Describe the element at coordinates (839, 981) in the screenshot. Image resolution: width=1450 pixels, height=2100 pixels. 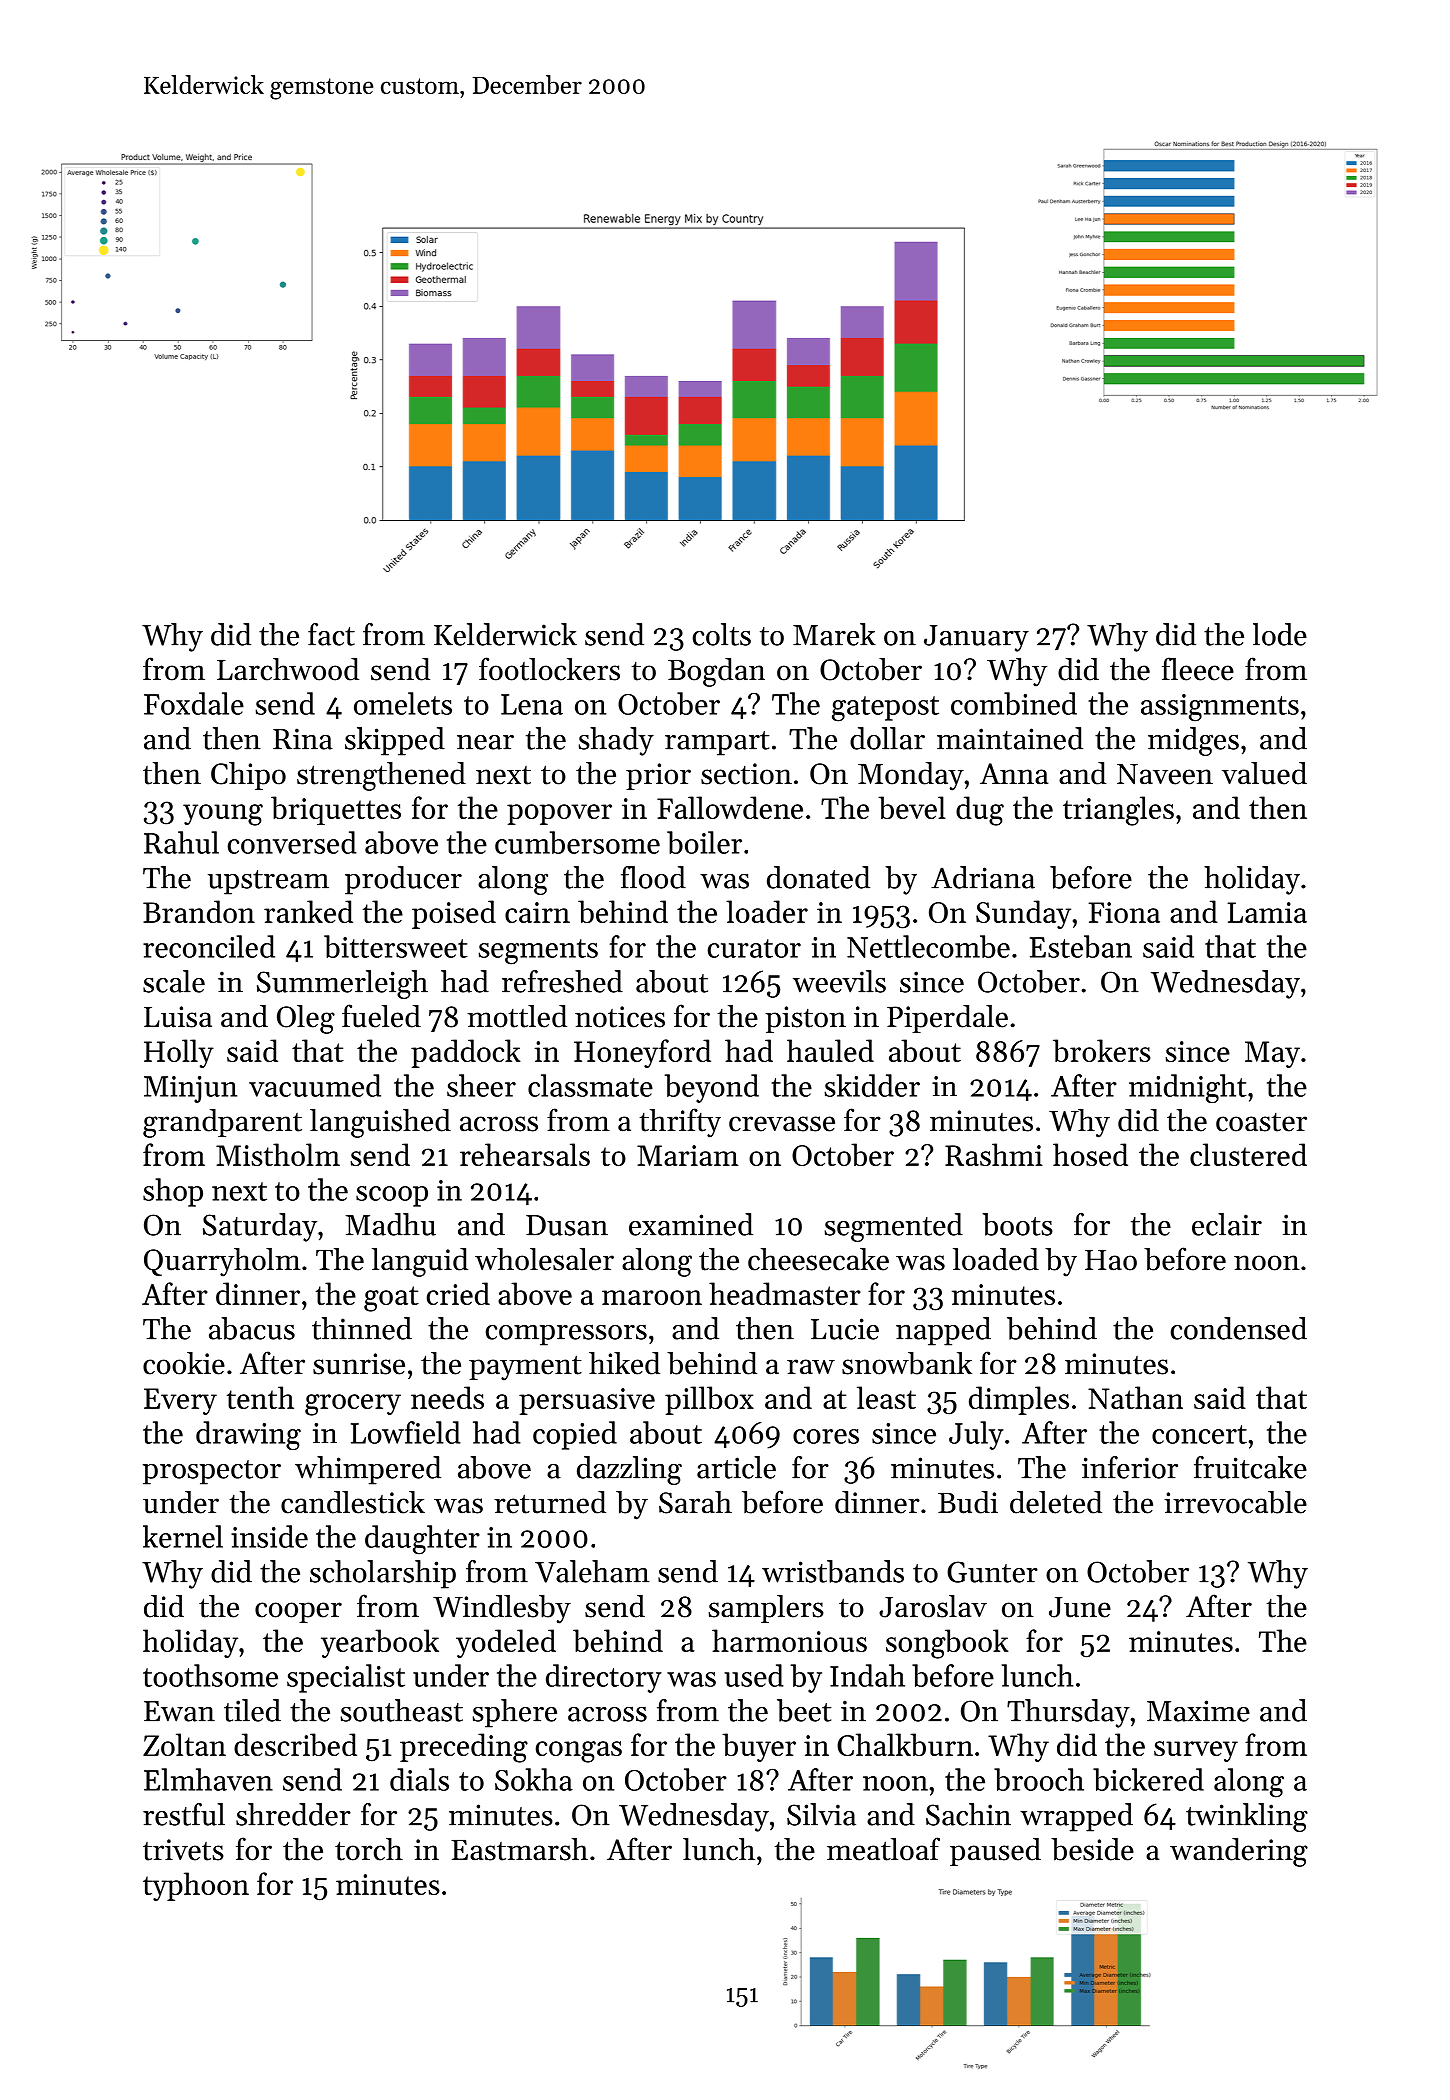
I see `weevils` at that location.
